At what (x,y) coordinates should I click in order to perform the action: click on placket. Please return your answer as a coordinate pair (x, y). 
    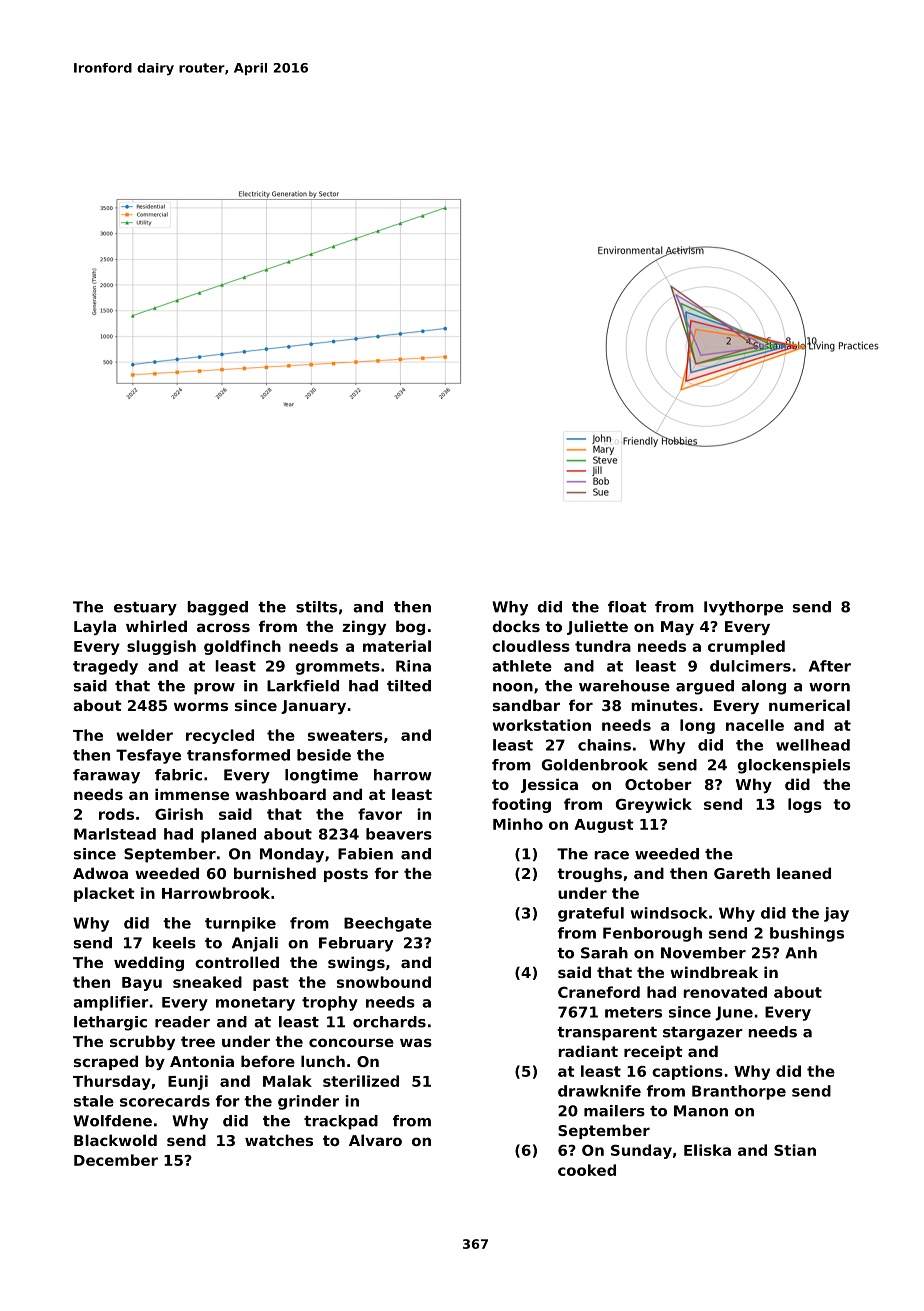
    Looking at the image, I should click on (104, 894).
